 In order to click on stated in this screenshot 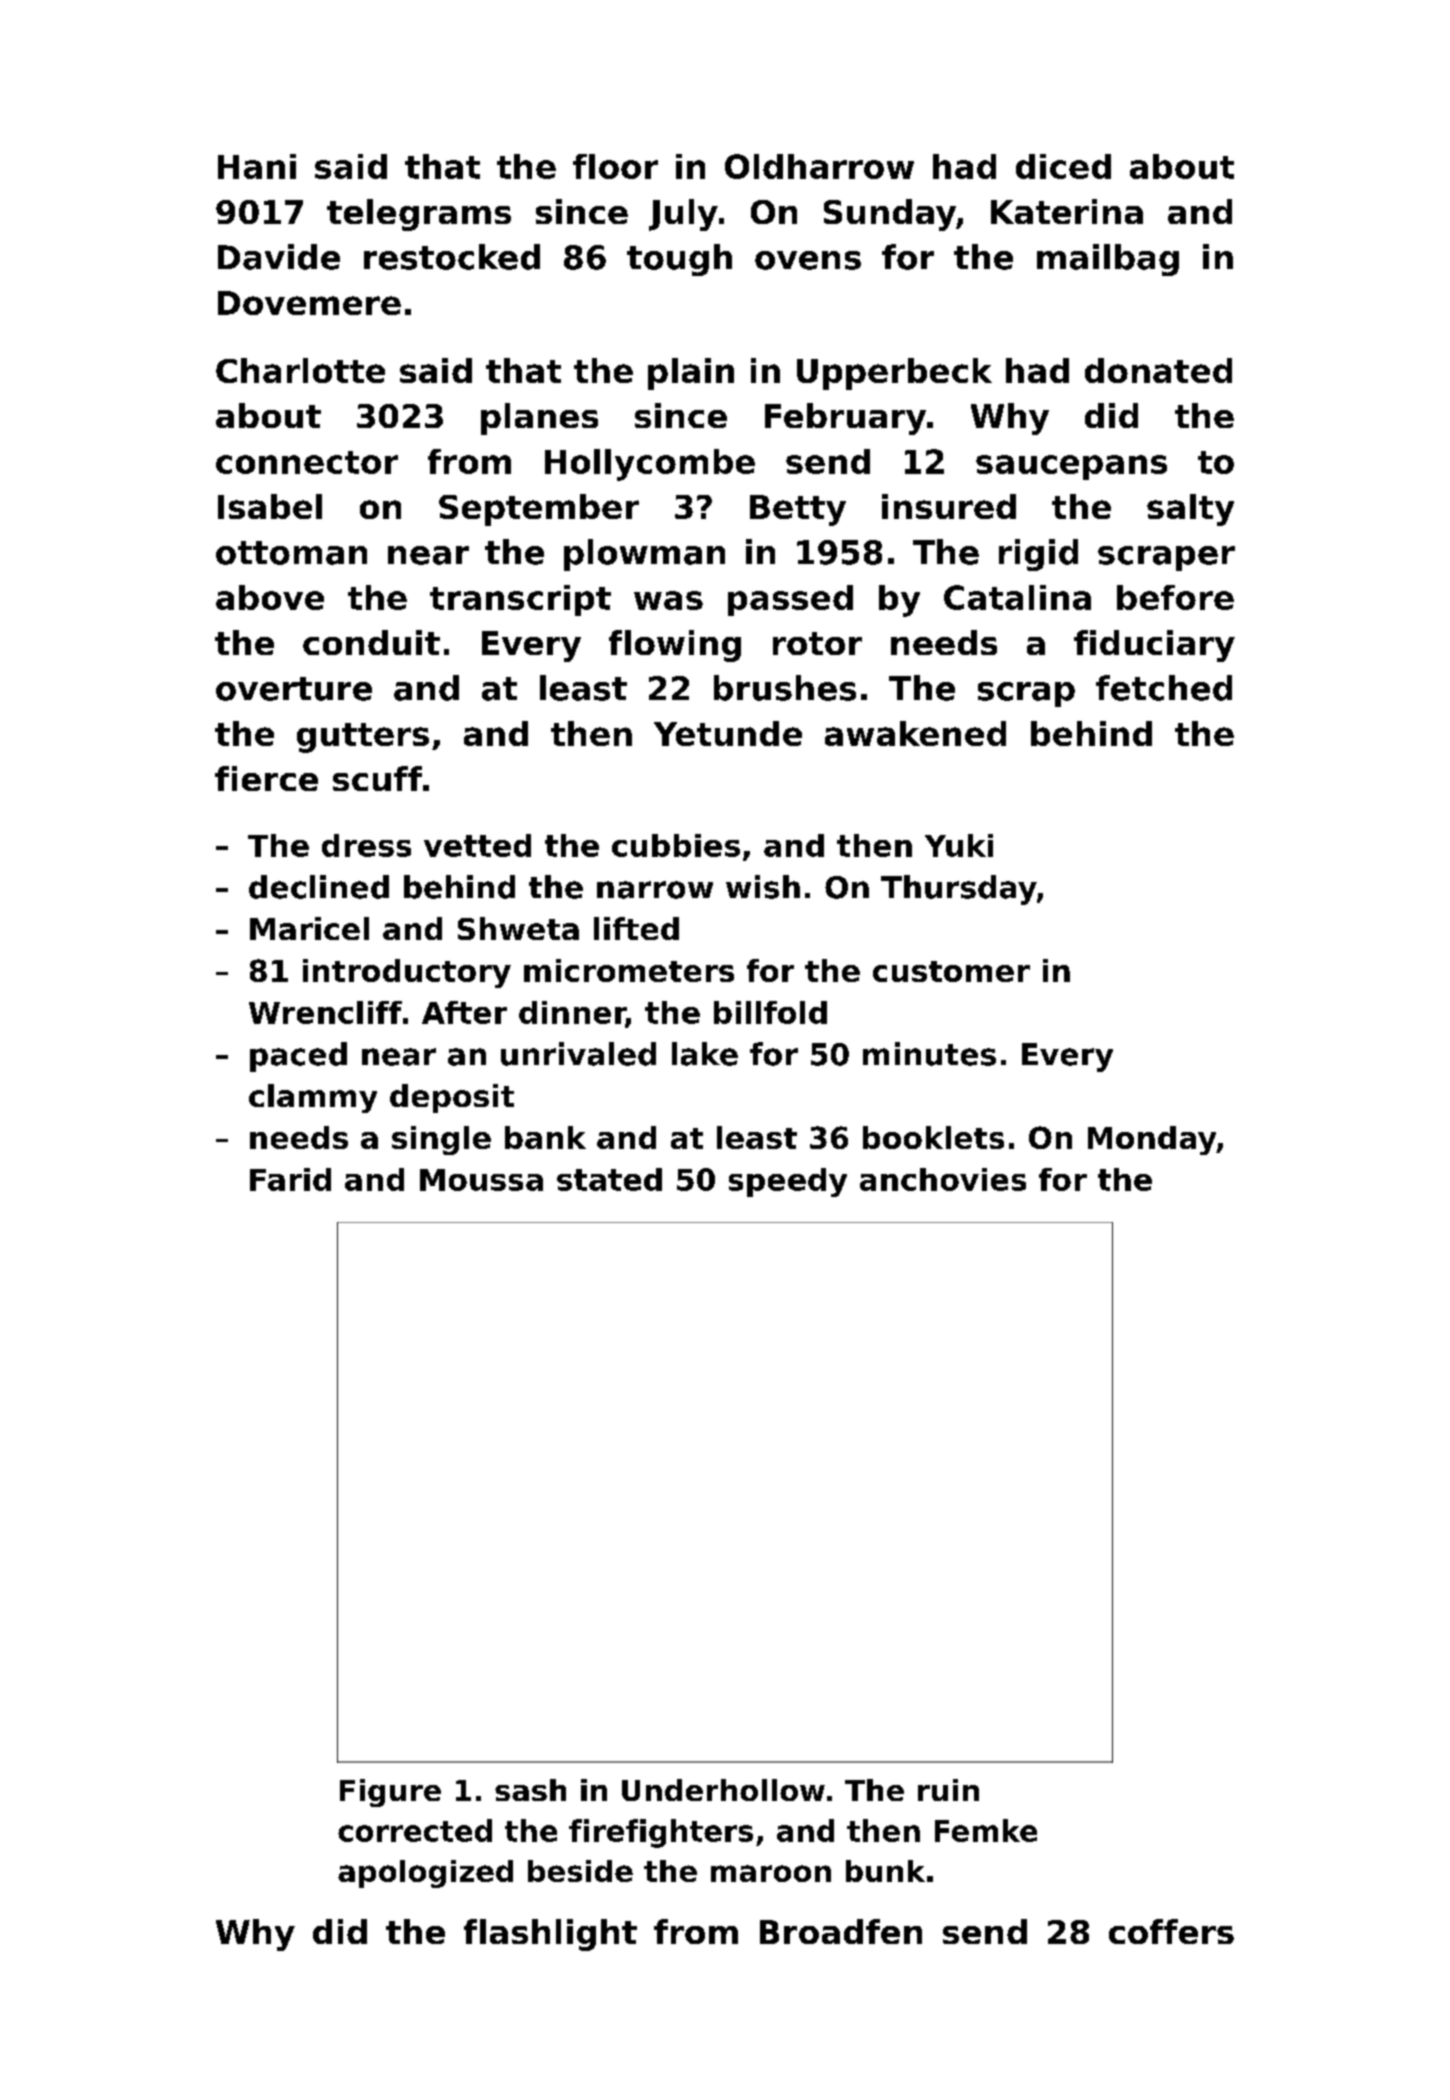, I will do `click(609, 1179)`.
